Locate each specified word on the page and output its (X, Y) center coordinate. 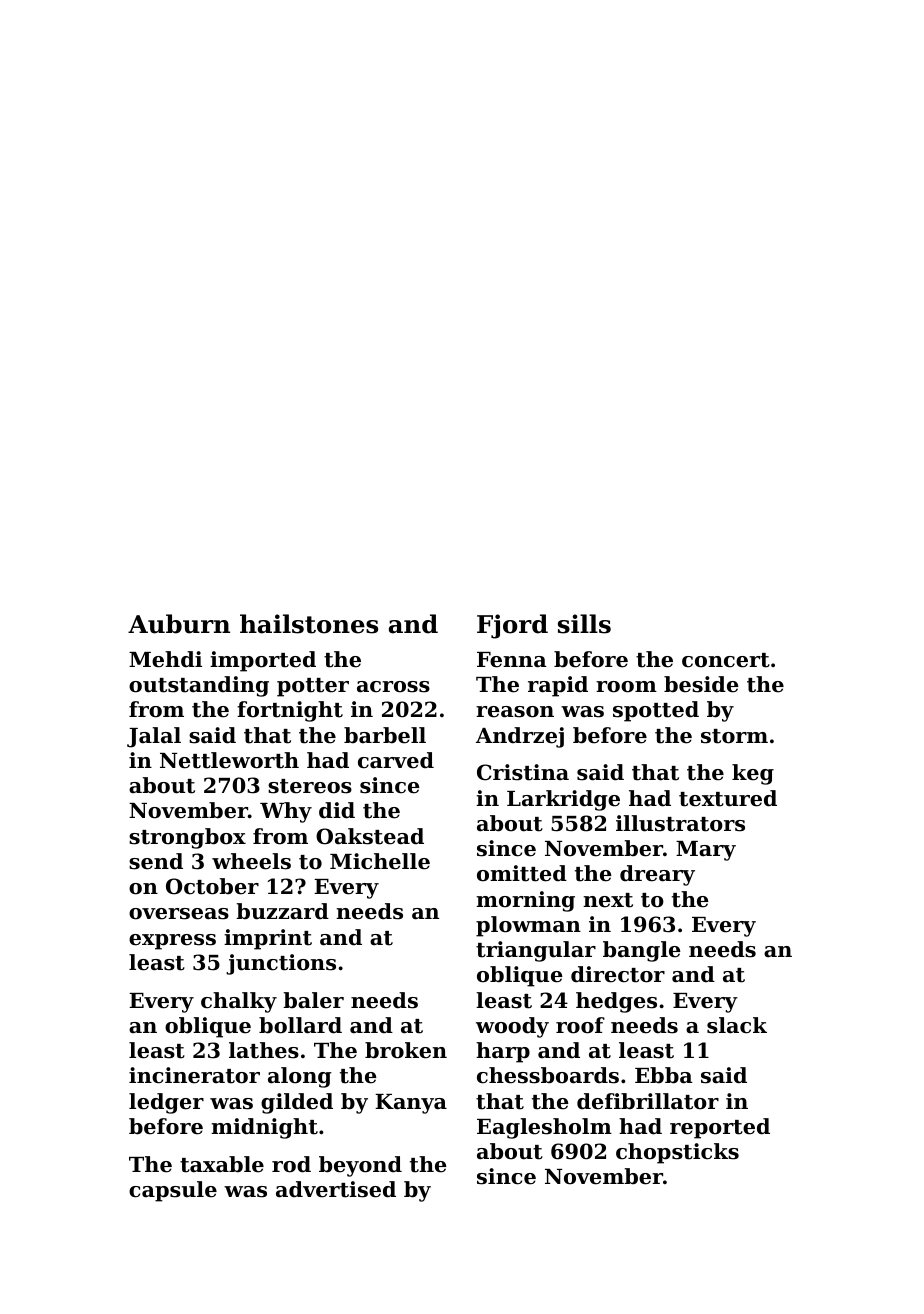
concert (726, 660)
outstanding (199, 686)
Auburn (179, 624)
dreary (657, 875)
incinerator (194, 1075)
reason (515, 712)
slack (737, 1025)
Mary (706, 851)
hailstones (309, 624)
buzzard (282, 911)
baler (313, 1000)
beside (701, 684)
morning (525, 901)
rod (291, 1164)
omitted (522, 873)
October (212, 886)
